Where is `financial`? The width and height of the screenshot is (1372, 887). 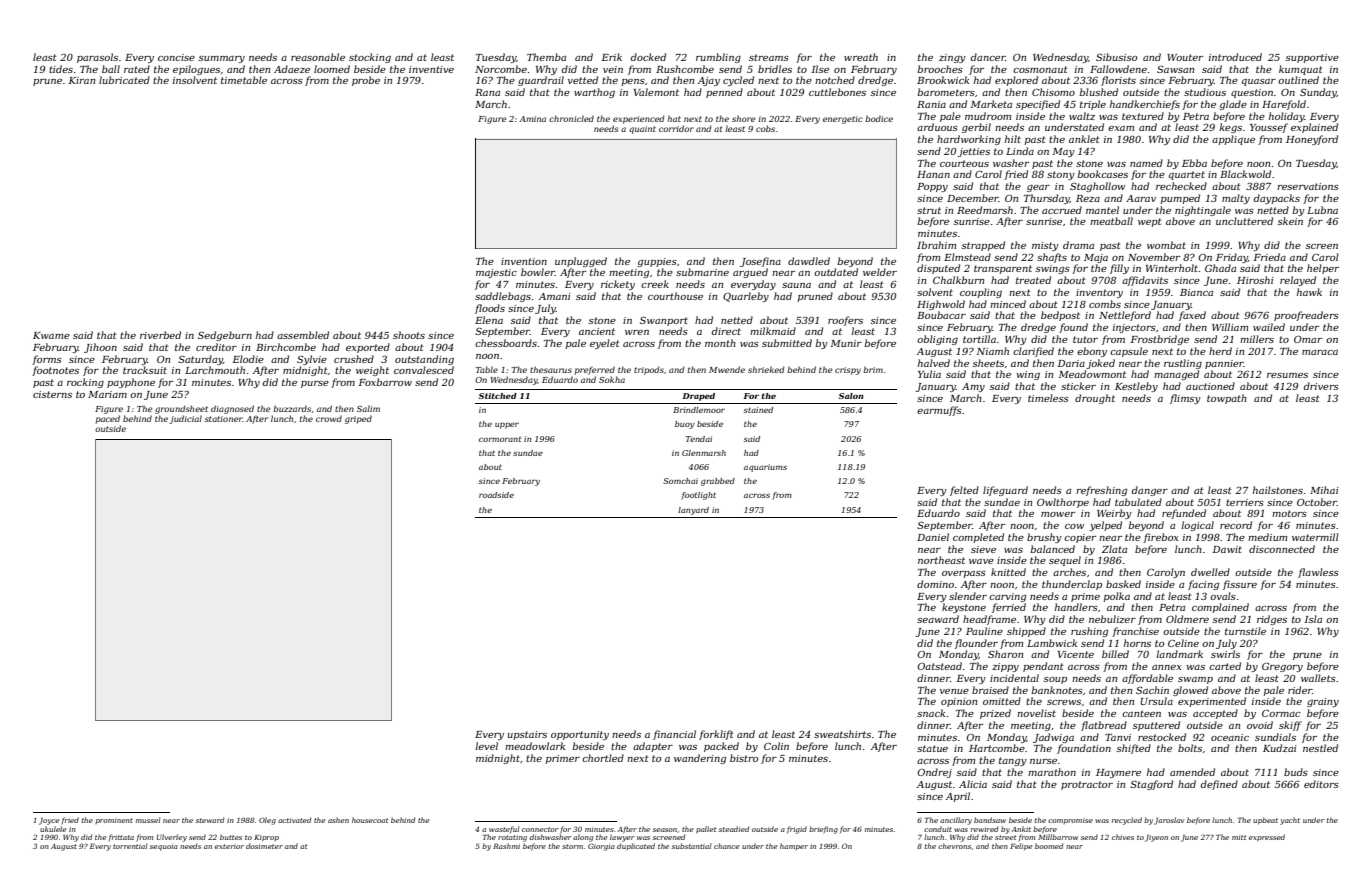
financial is located at coordinates (674, 735).
